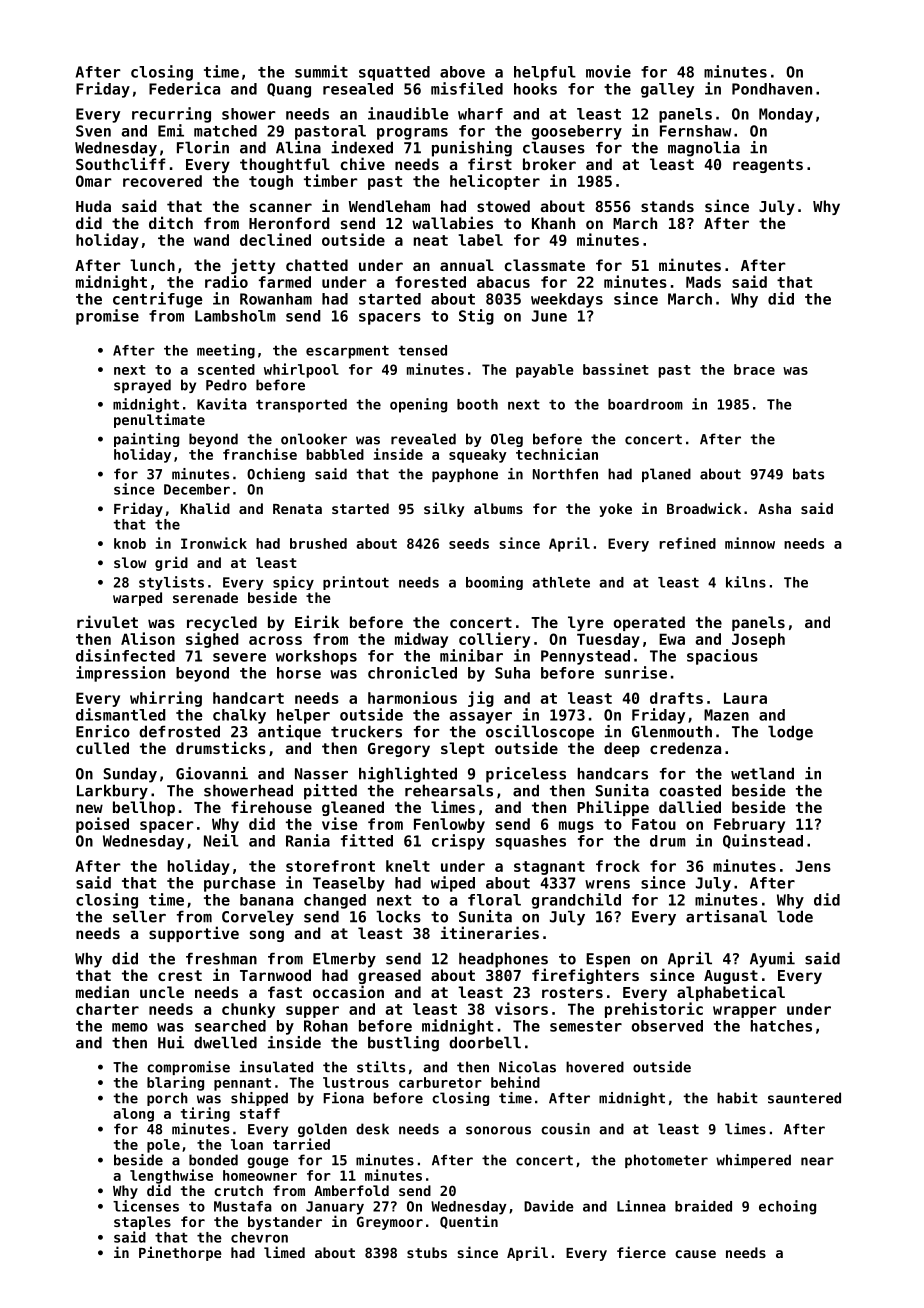 This screenshot has height=1308, width=924. I want to click on babbled, so click(335, 454).
